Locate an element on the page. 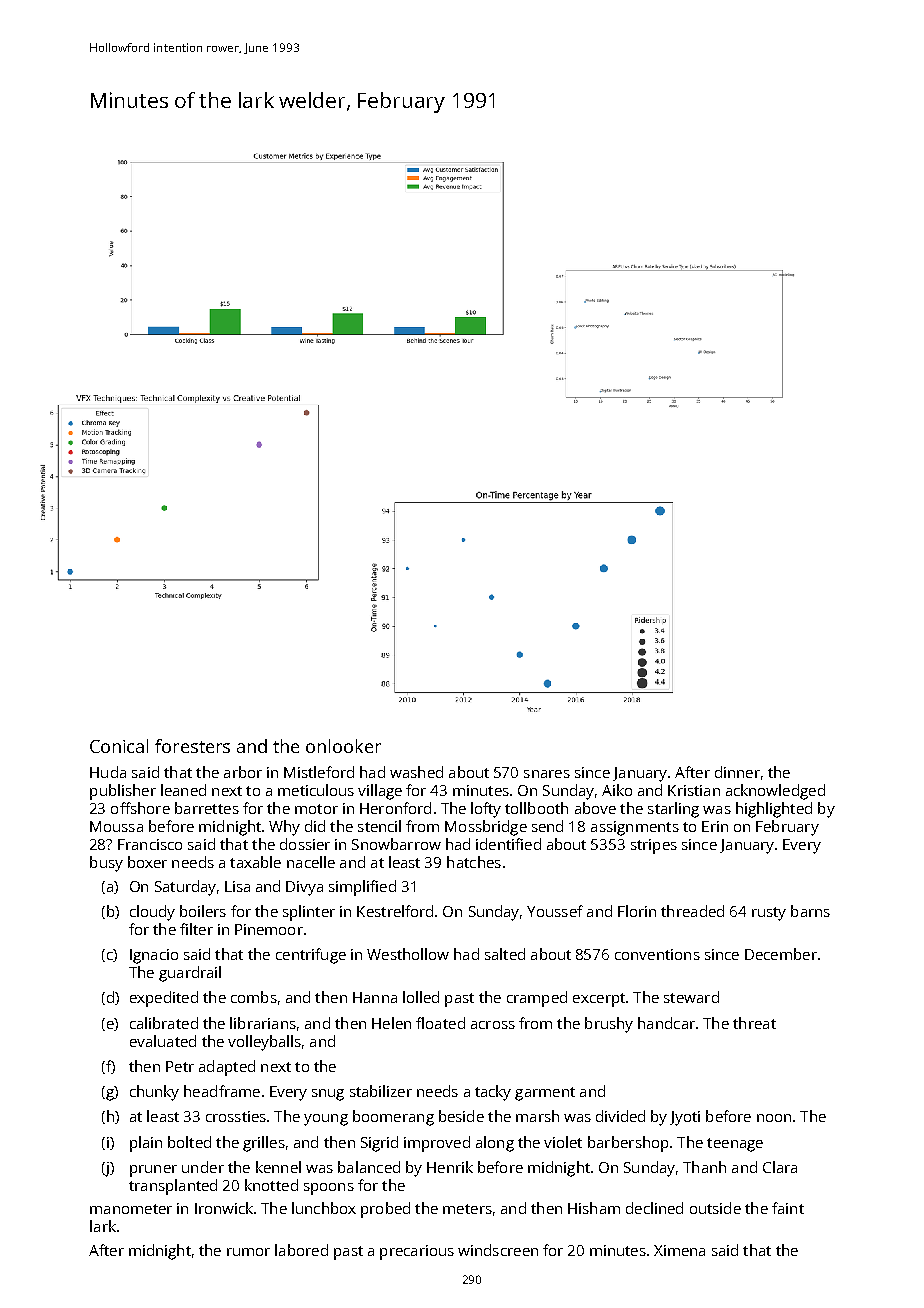  Petr is located at coordinates (180, 1066).
